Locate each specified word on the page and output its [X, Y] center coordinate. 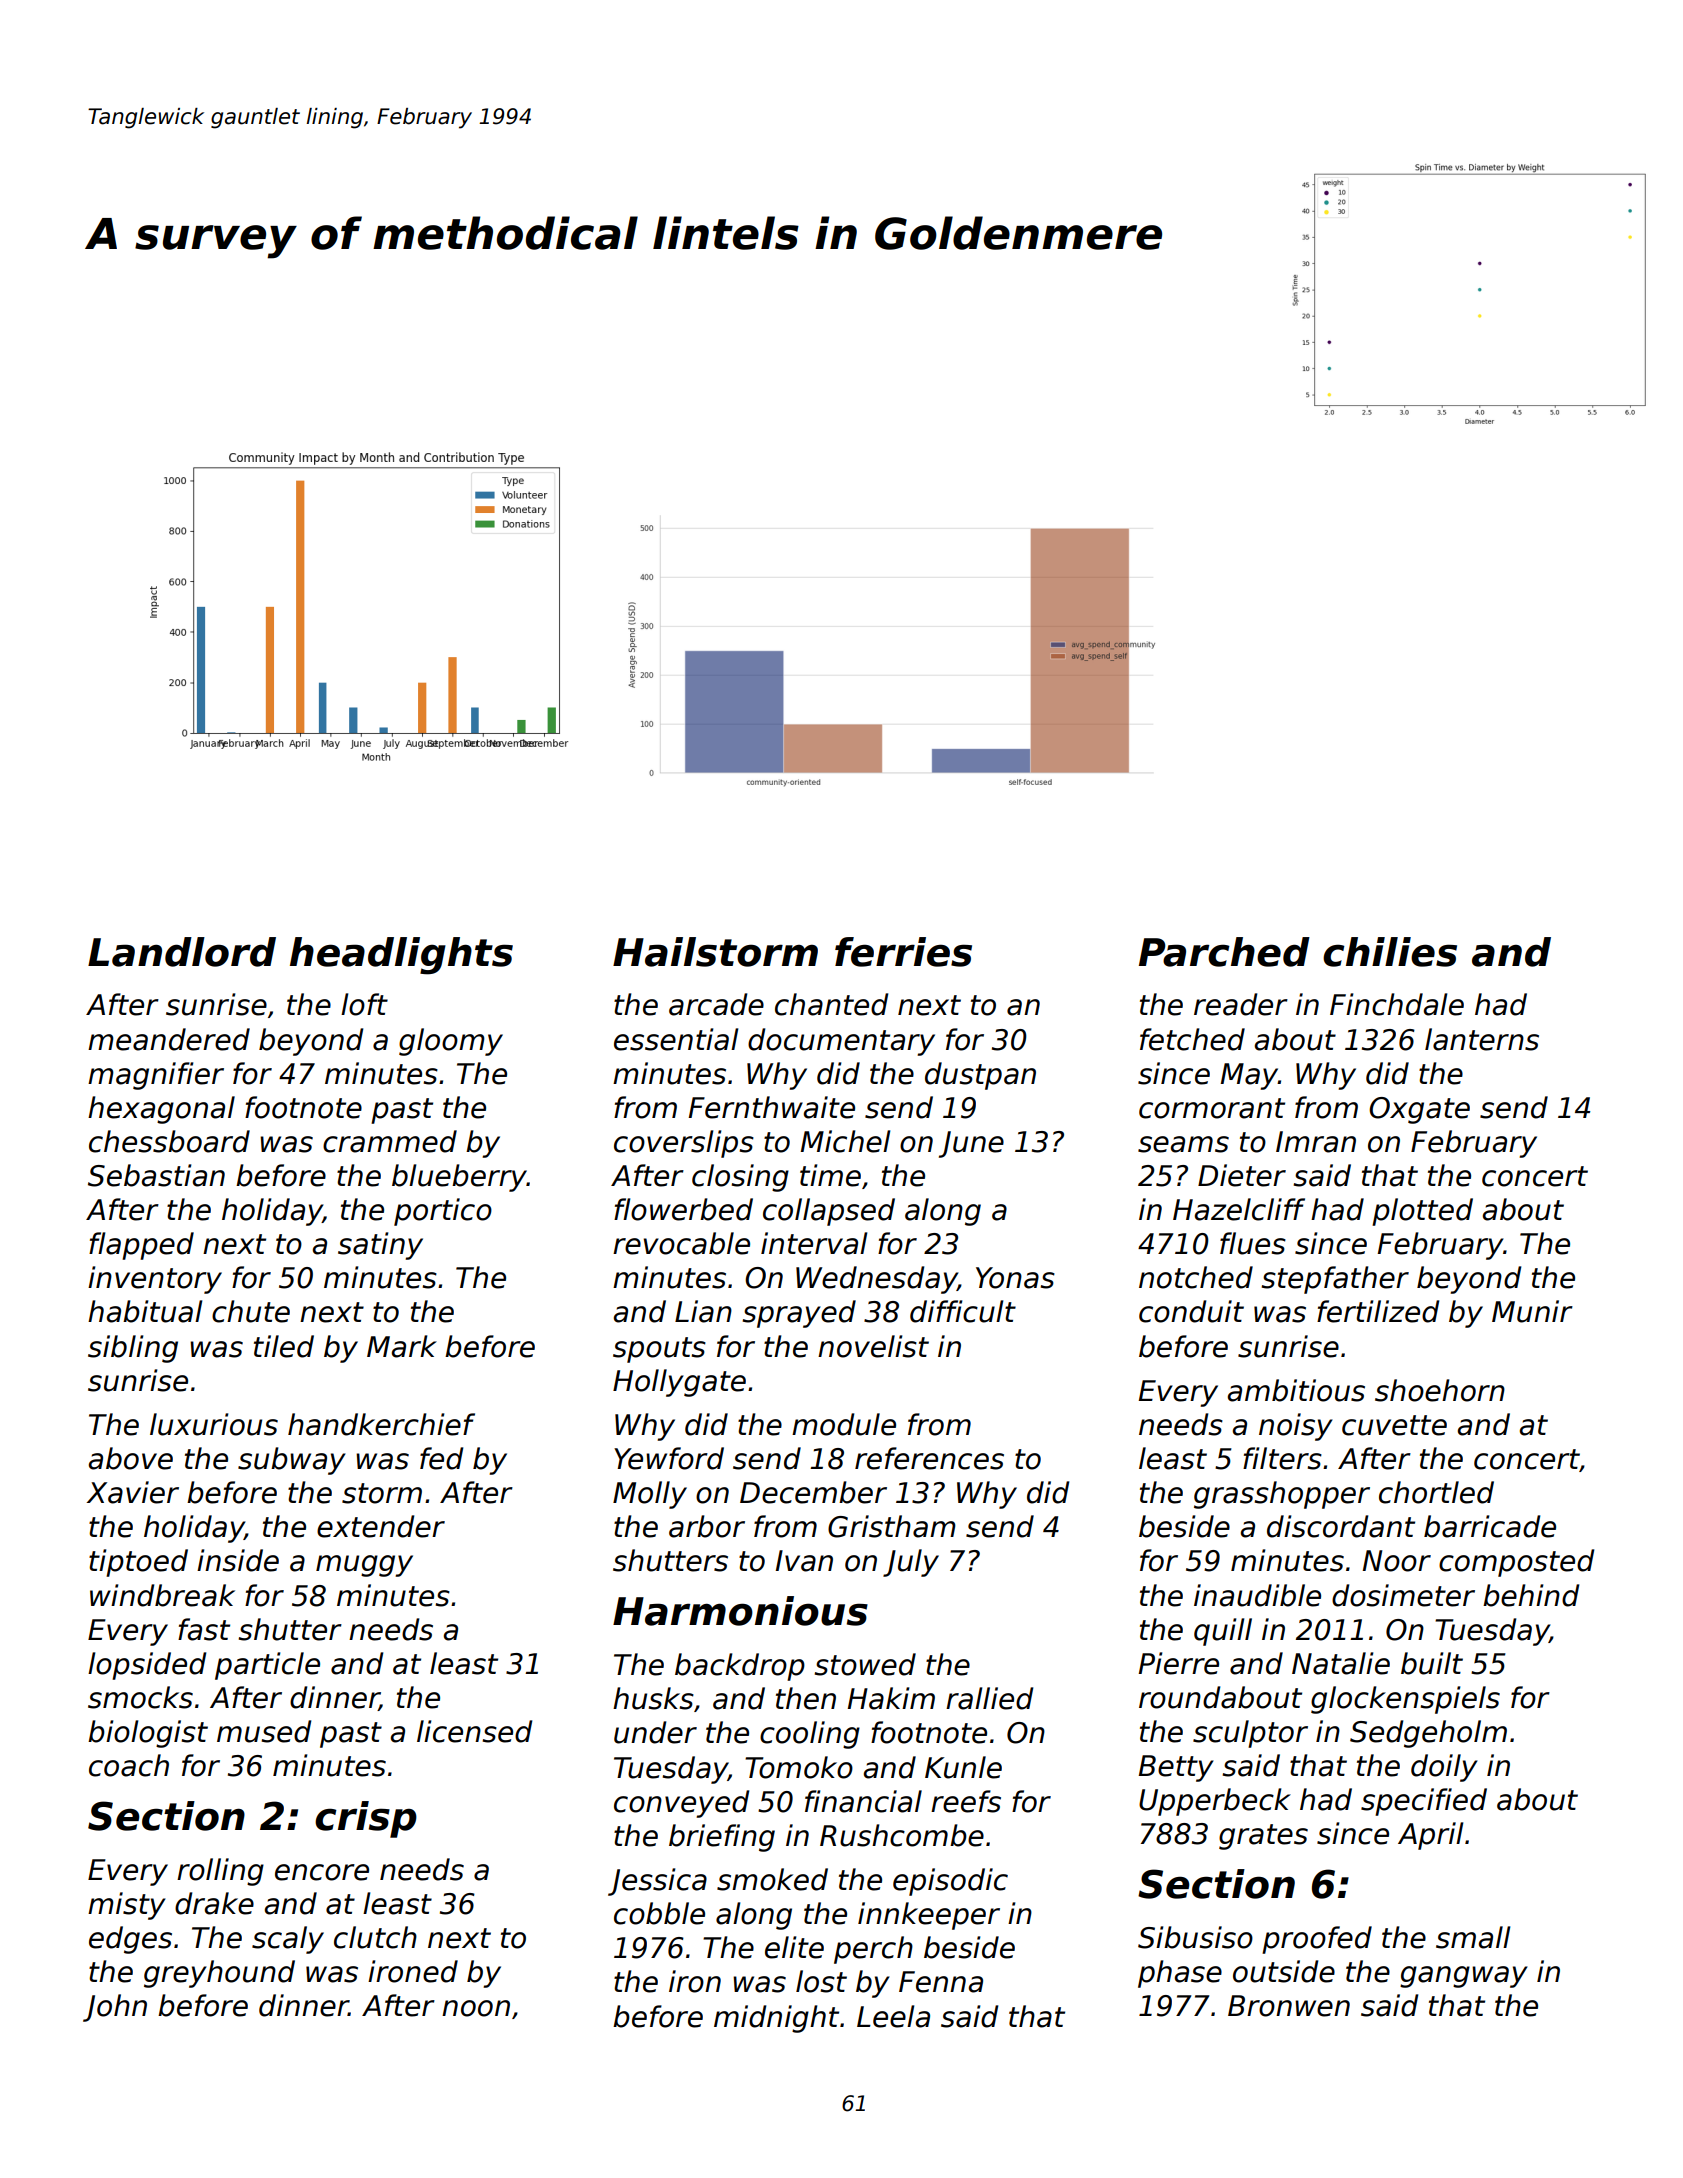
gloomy [451, 1042]
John [115, 2008]
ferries [903, 952]
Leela [893, 2016]
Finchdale [1397, 1004]
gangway [1464, 1977]
